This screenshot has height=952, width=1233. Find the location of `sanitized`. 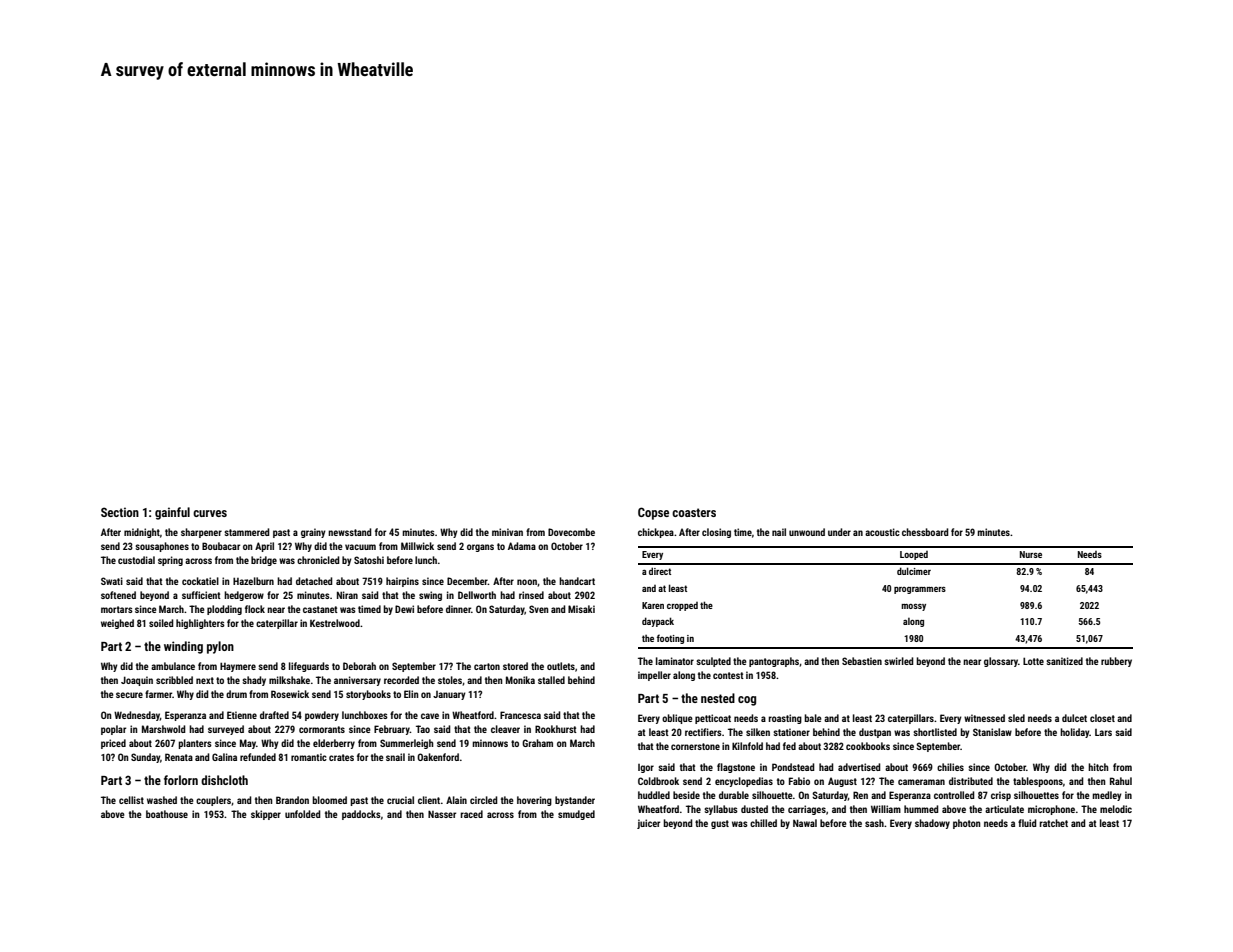

sanitized is located at coordinates (1064, 661).
